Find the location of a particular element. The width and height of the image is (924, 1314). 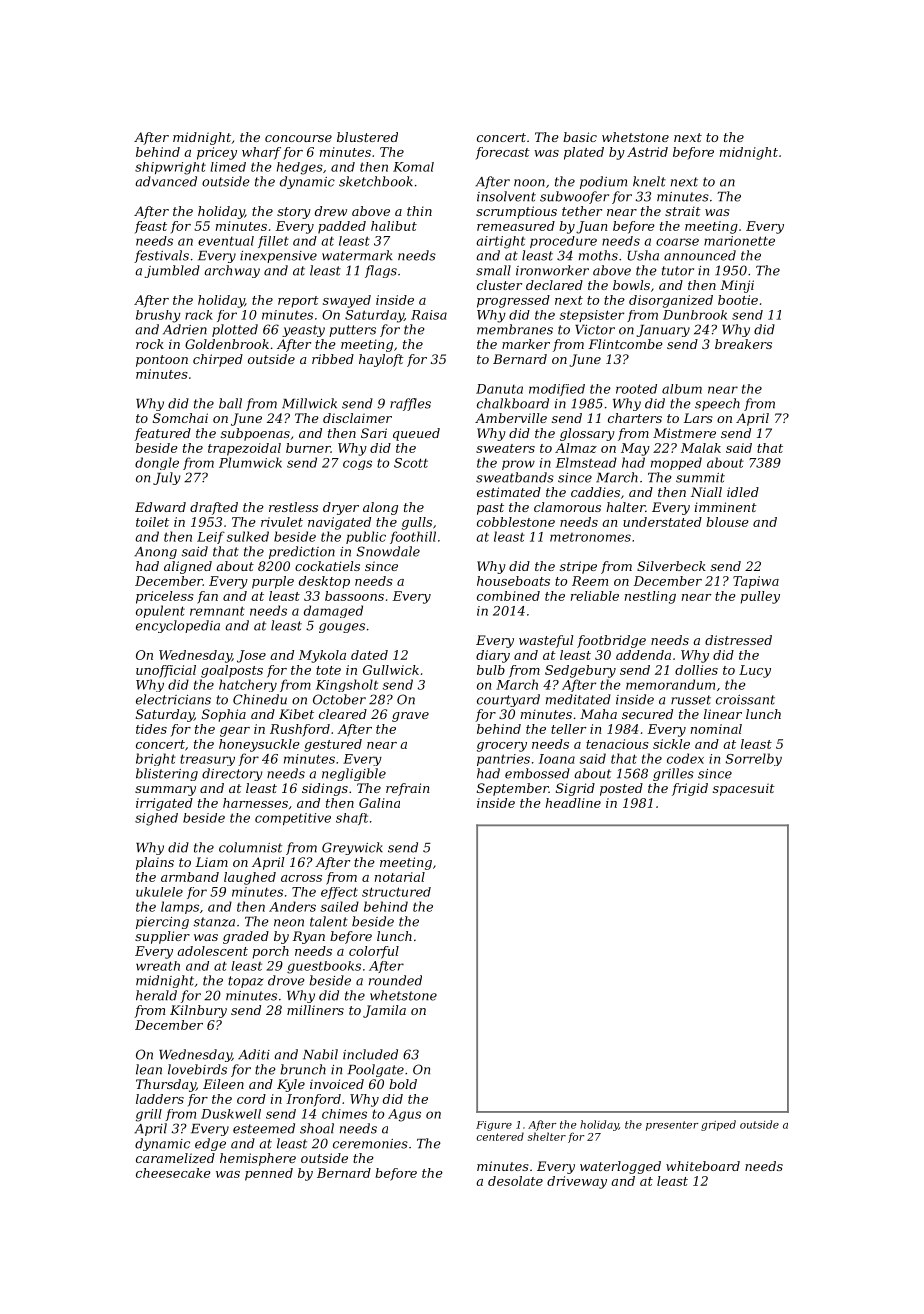

Gullwick is located at coordinates (391, 670).
